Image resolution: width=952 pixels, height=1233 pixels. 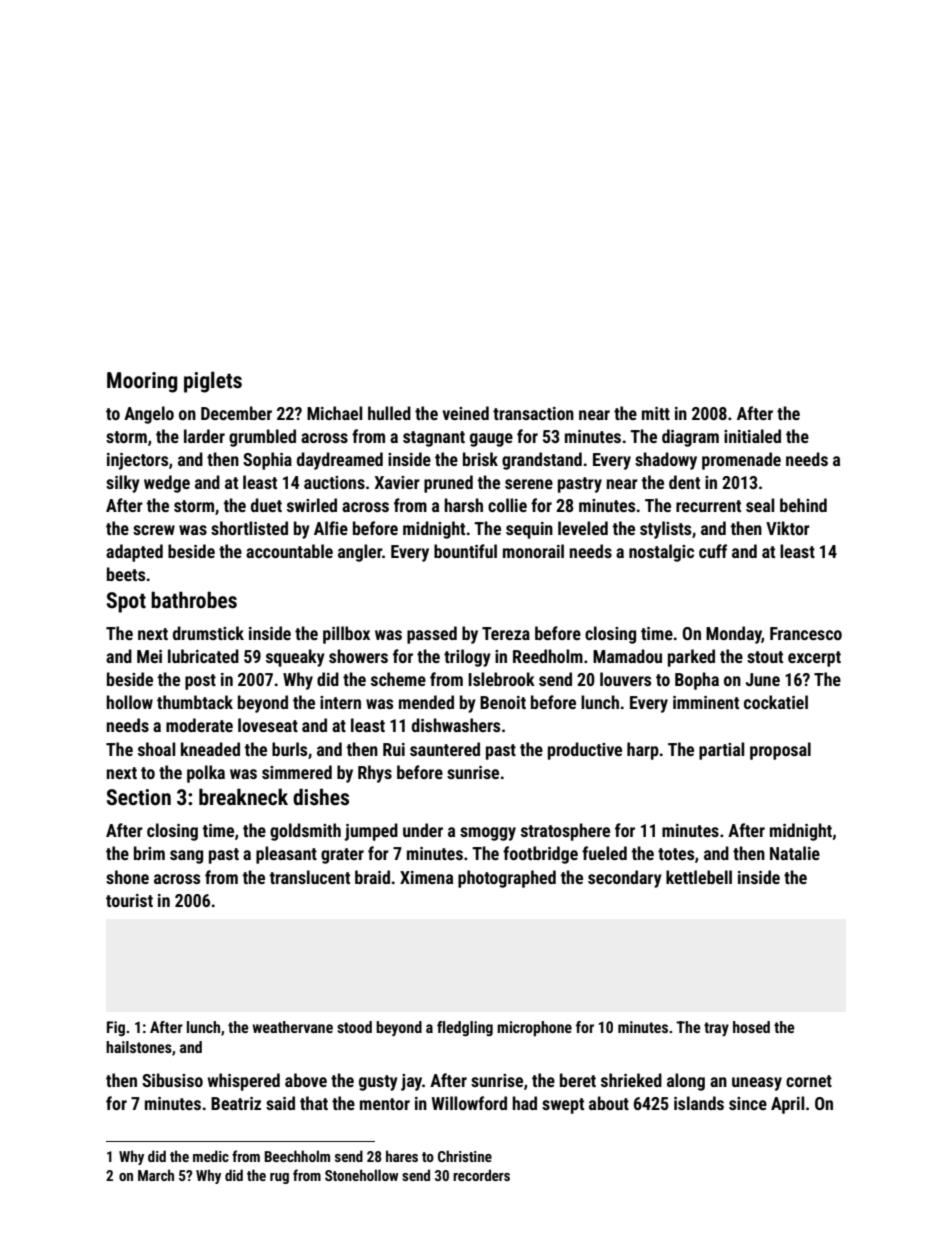 I want to click on veined, so click(x=465, y=413).
